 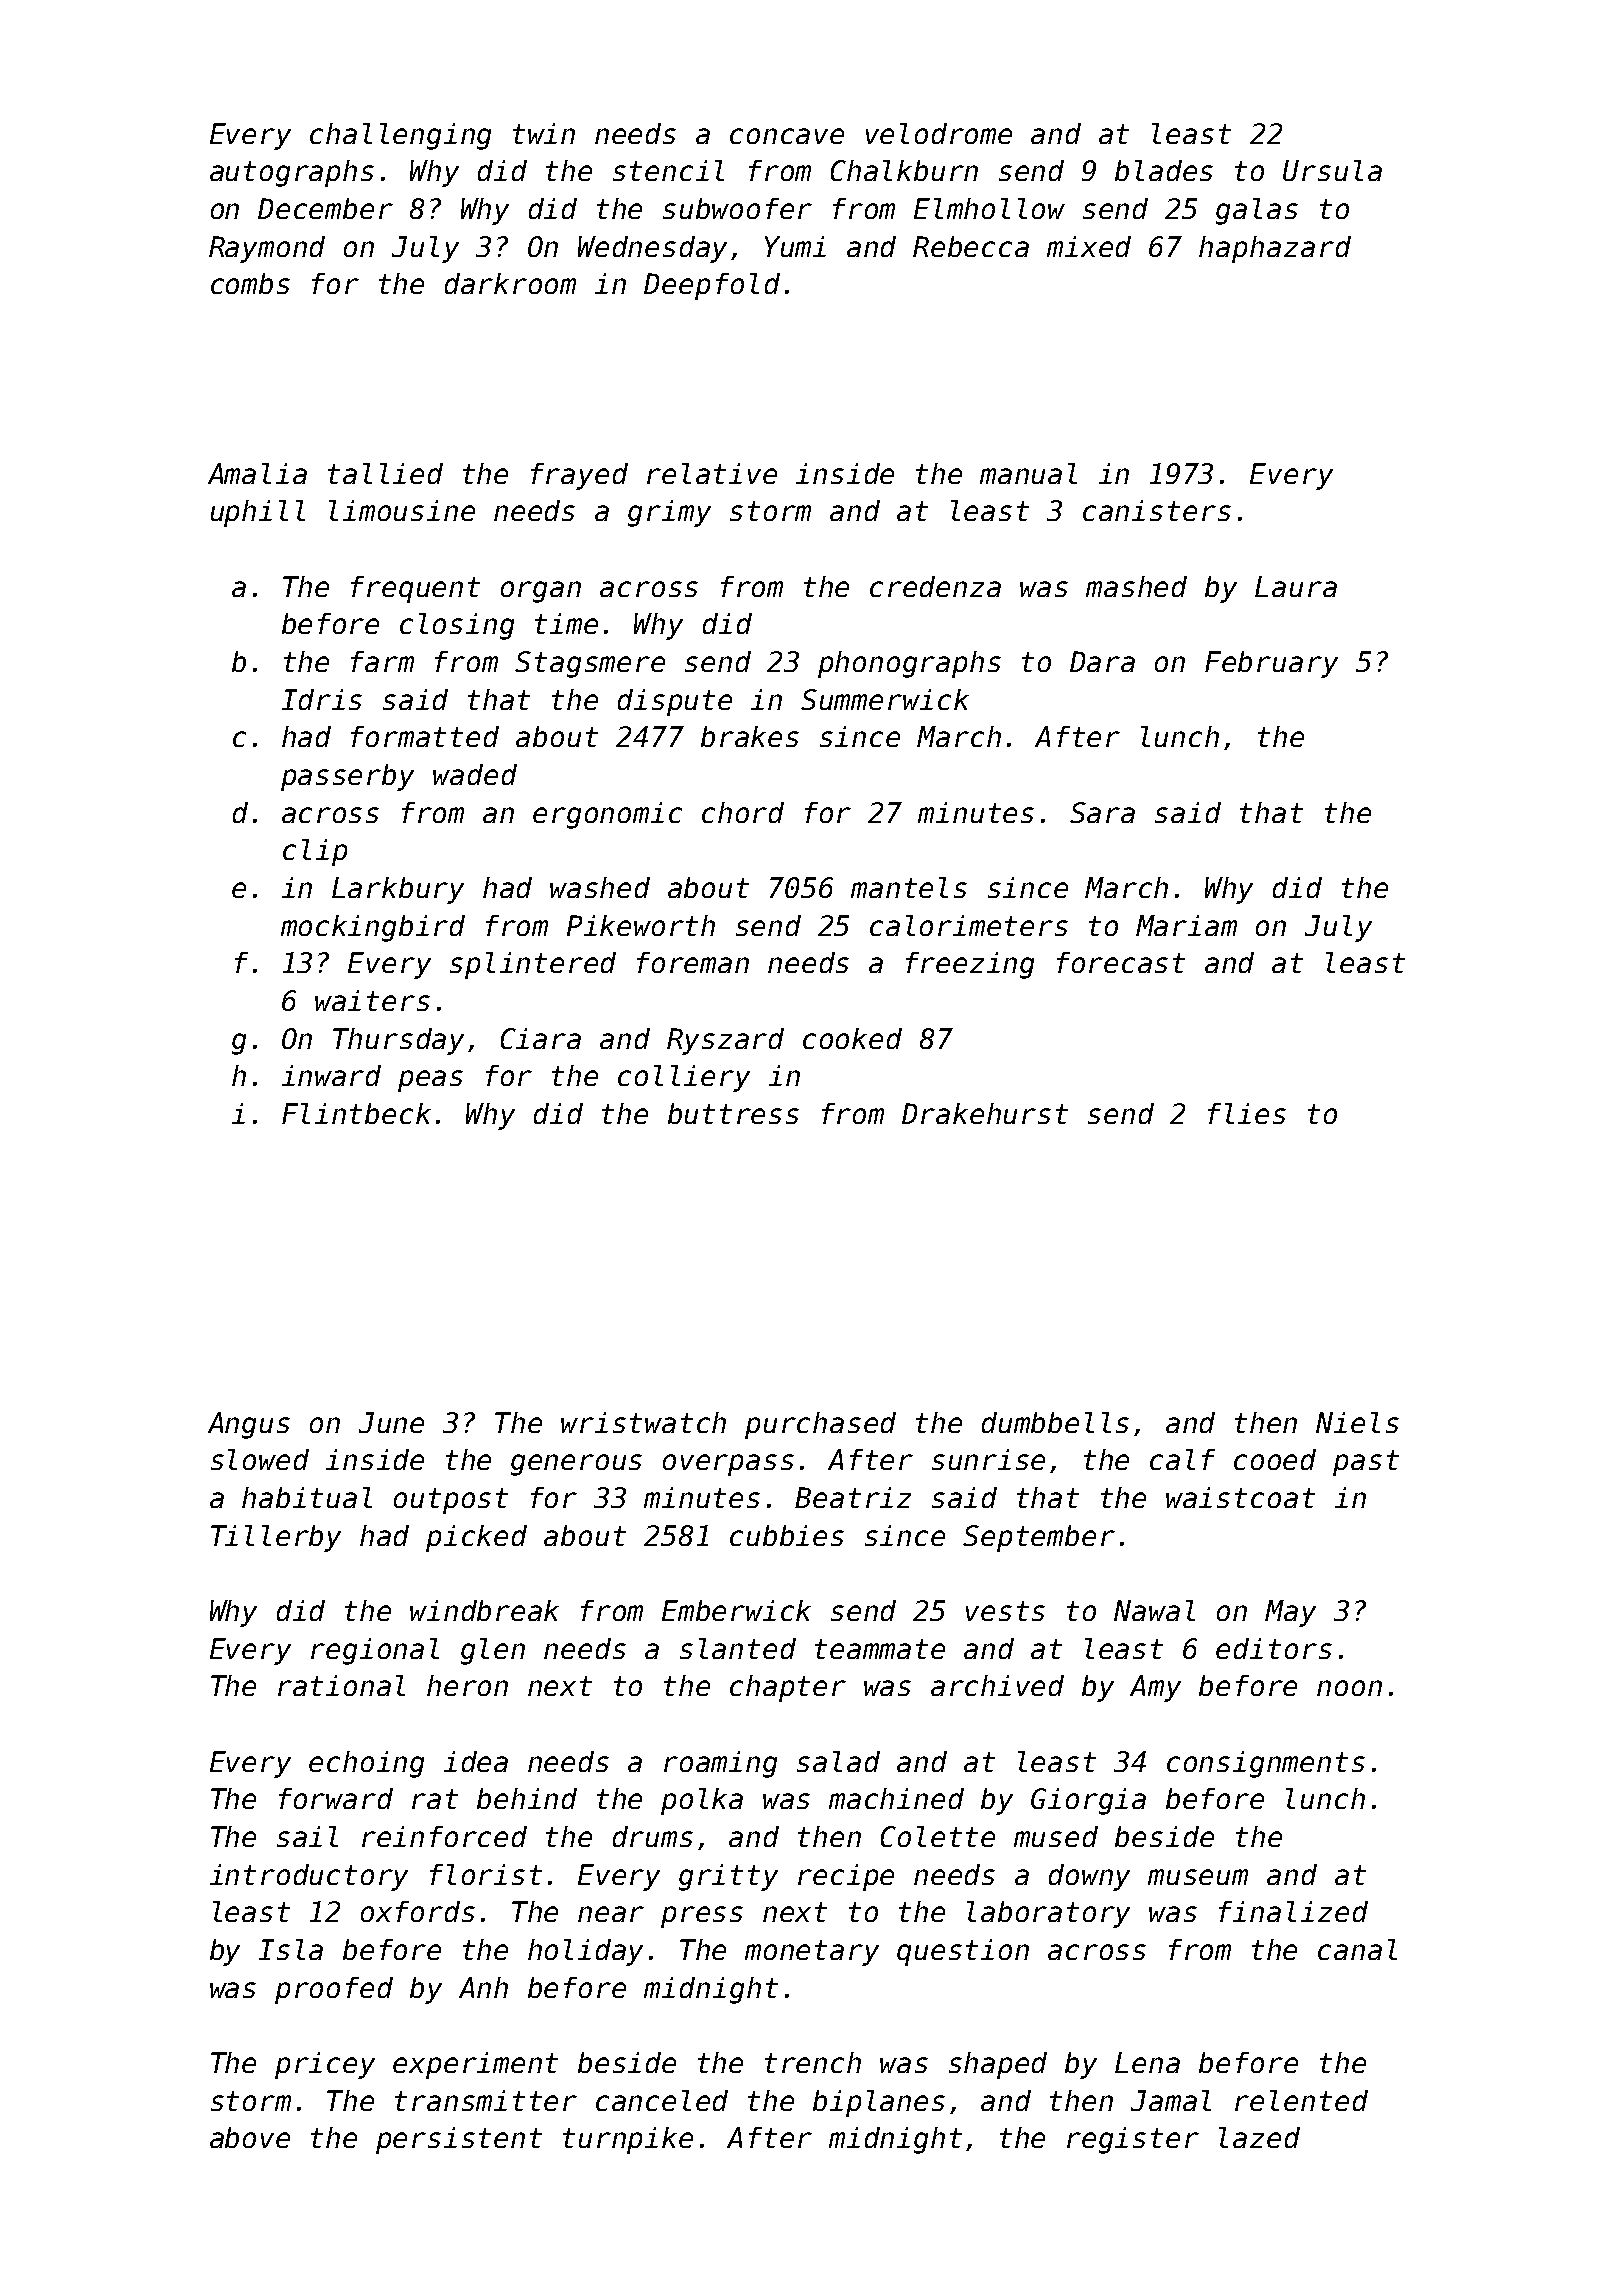 What do you see at coordinates (544, 133) in the screenshot?
I see `twin` at bounding box center [544, 133].
